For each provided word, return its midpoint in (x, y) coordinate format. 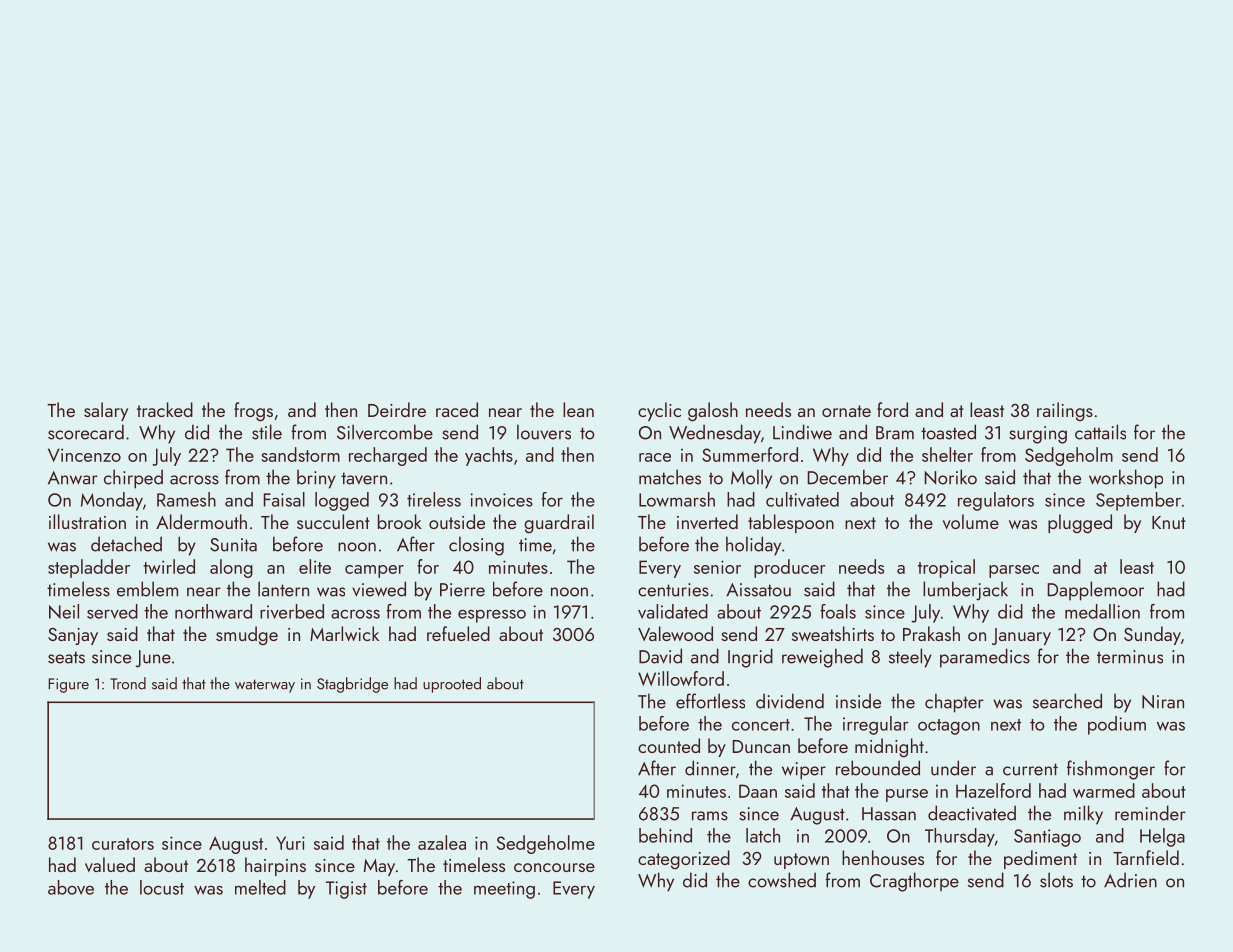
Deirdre (397, 409)
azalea (442, 842)
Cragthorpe (914, 882)
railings (1065, 412)
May (379, 867)
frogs (253, 412)
